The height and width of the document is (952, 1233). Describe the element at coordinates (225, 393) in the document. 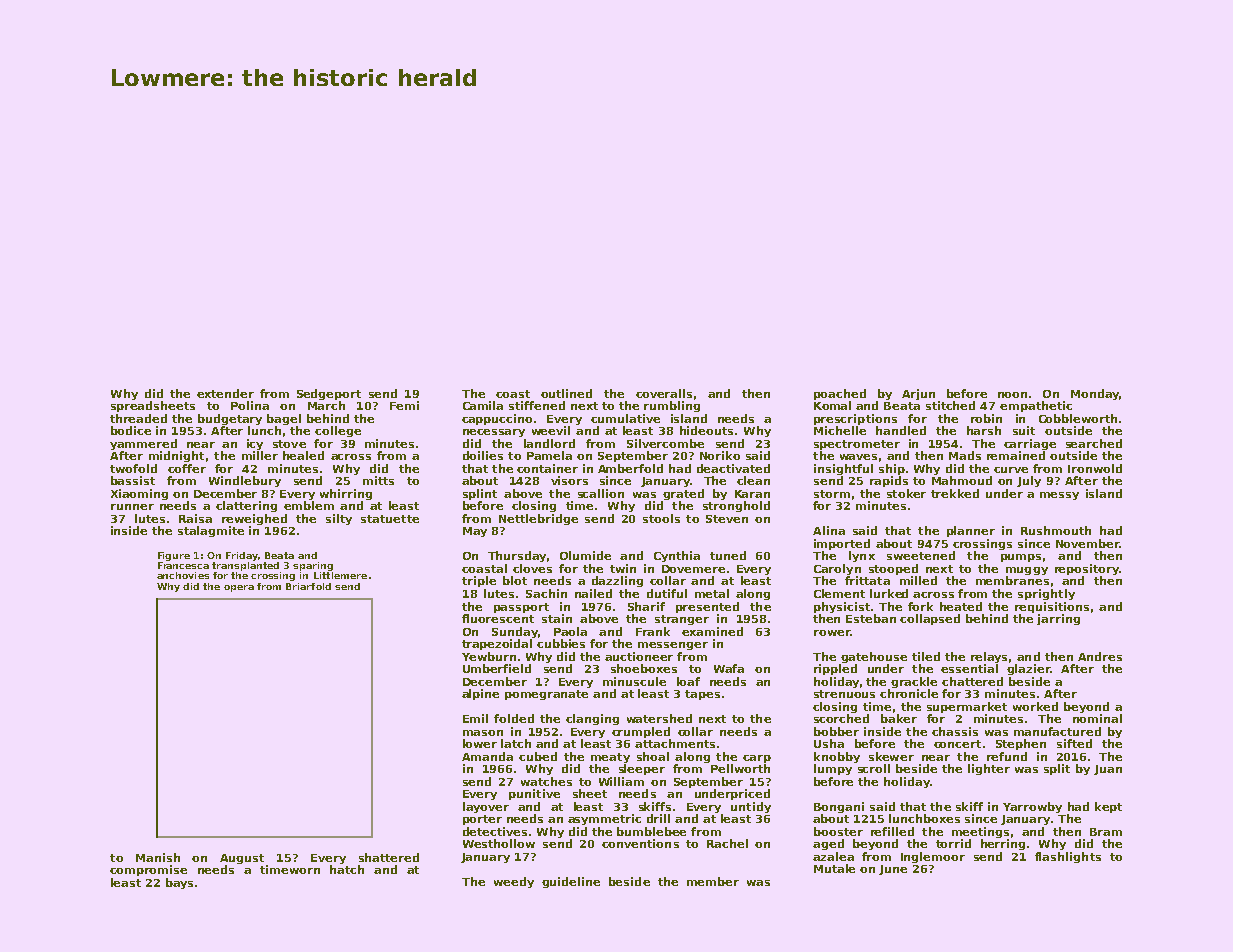

I see `extender` at that location.
